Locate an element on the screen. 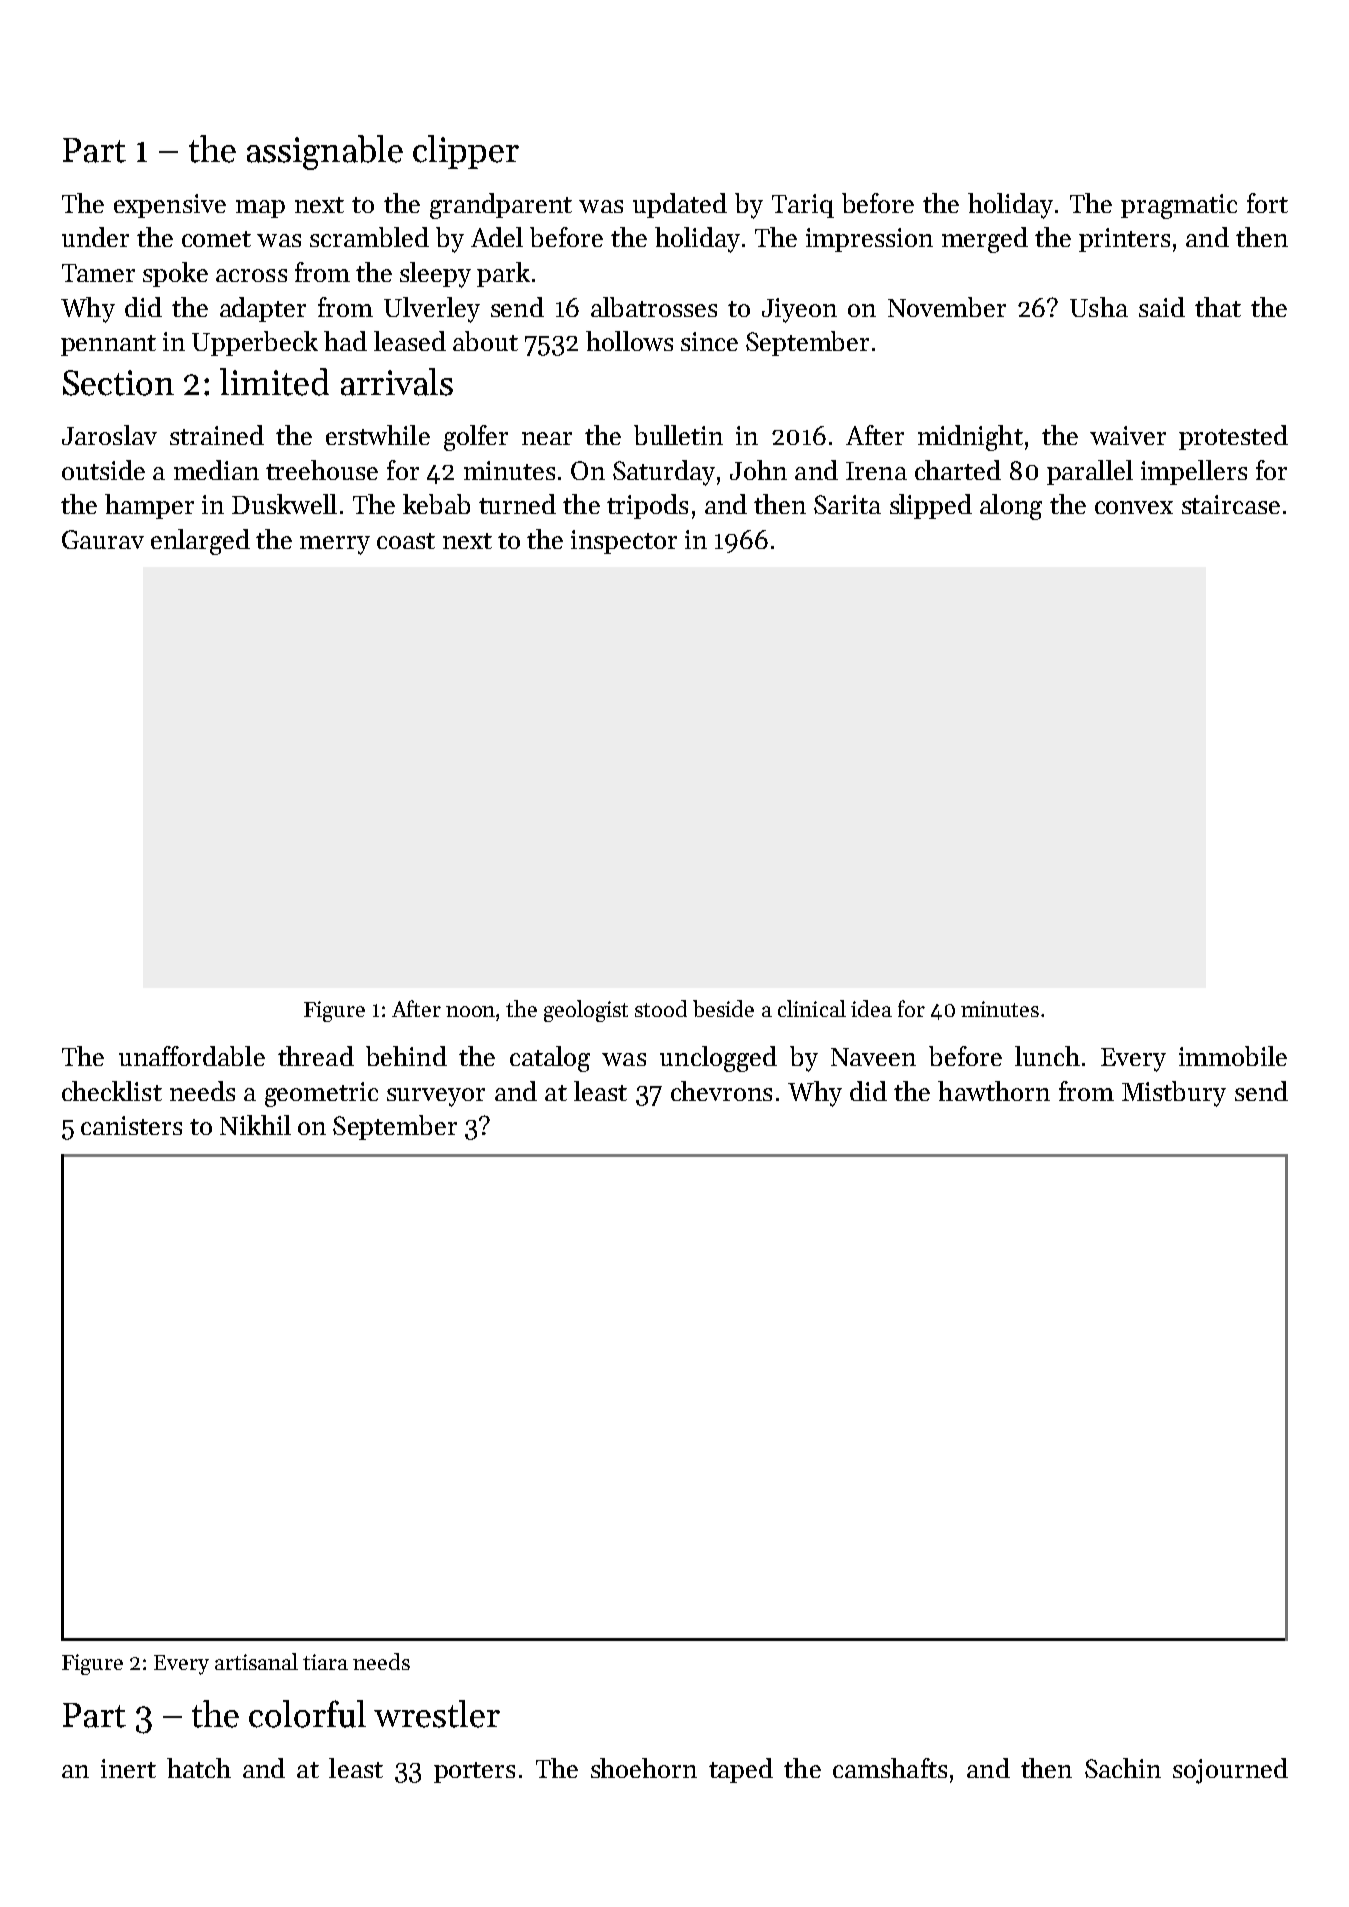 The width and height of the screenshot is (1349, 1907). artisanal is located at coordinates (256, 1661).
